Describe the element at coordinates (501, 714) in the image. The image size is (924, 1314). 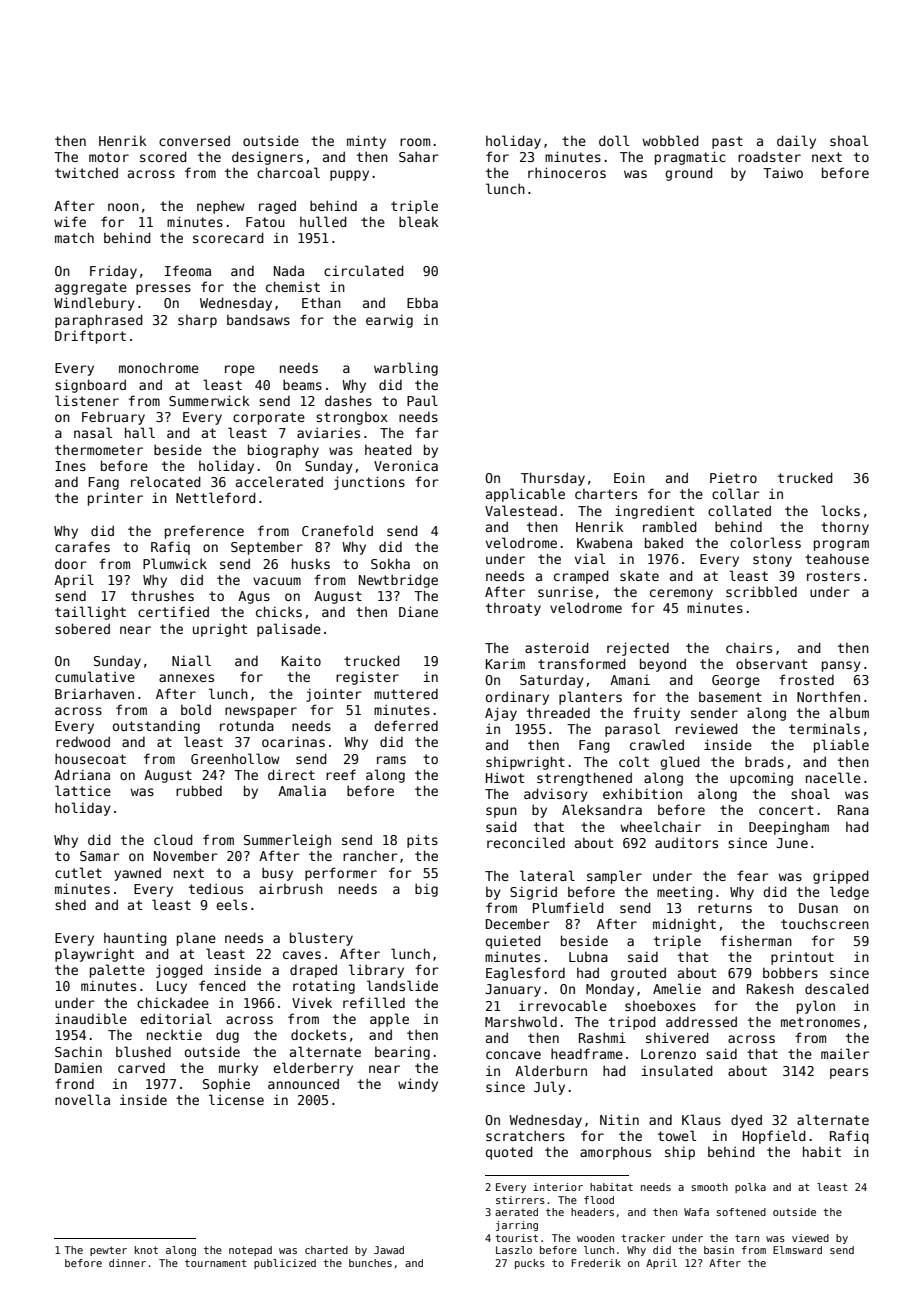
I see `Ajay` at that location.
